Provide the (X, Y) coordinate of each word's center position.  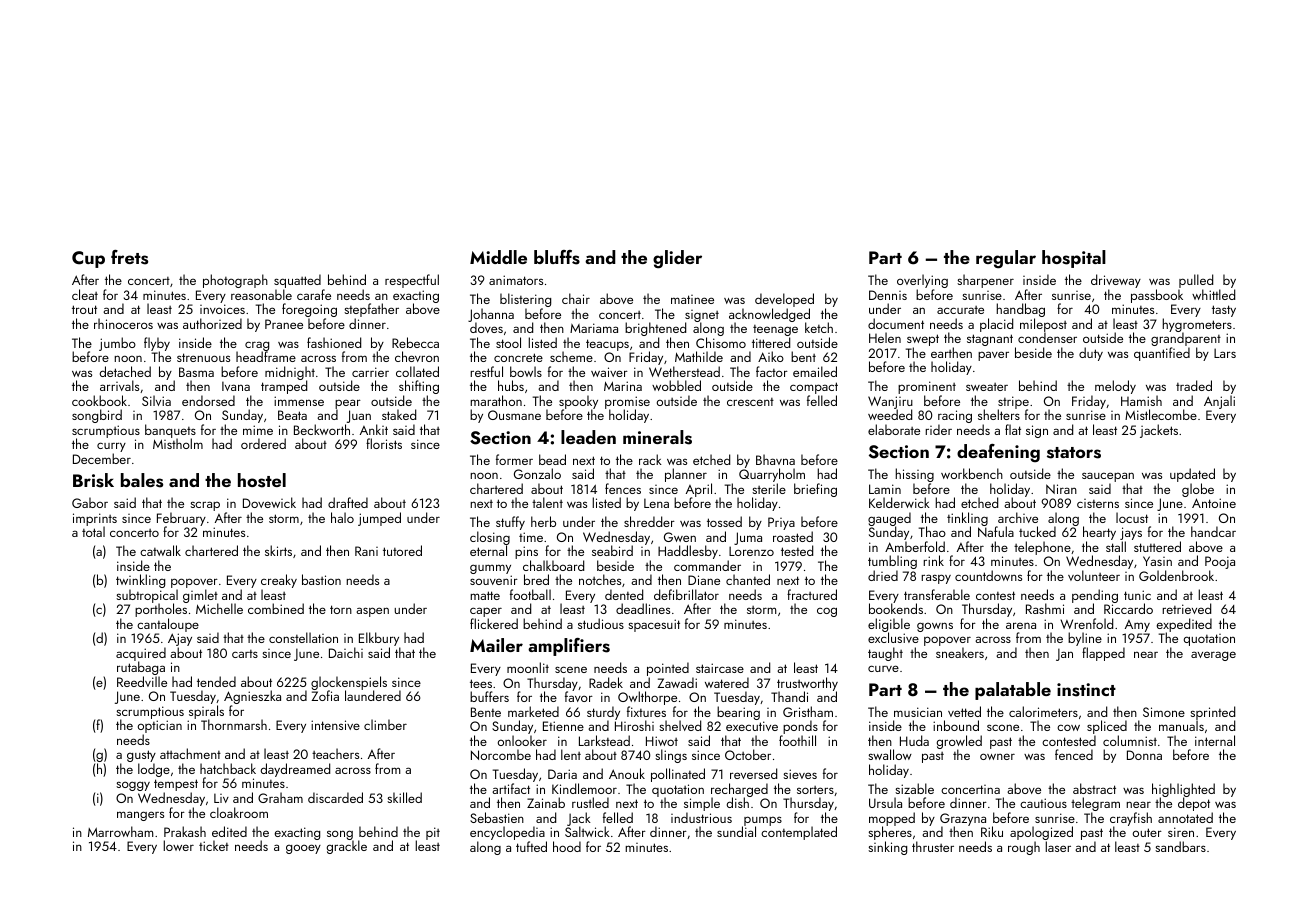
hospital (1074, 259)
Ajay (180, 639)
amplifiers (569, 647)
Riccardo (1128, 609)
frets (129, 257)
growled (959, 742)
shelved (680, 725)
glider (677, 259)
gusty (141, 756)
